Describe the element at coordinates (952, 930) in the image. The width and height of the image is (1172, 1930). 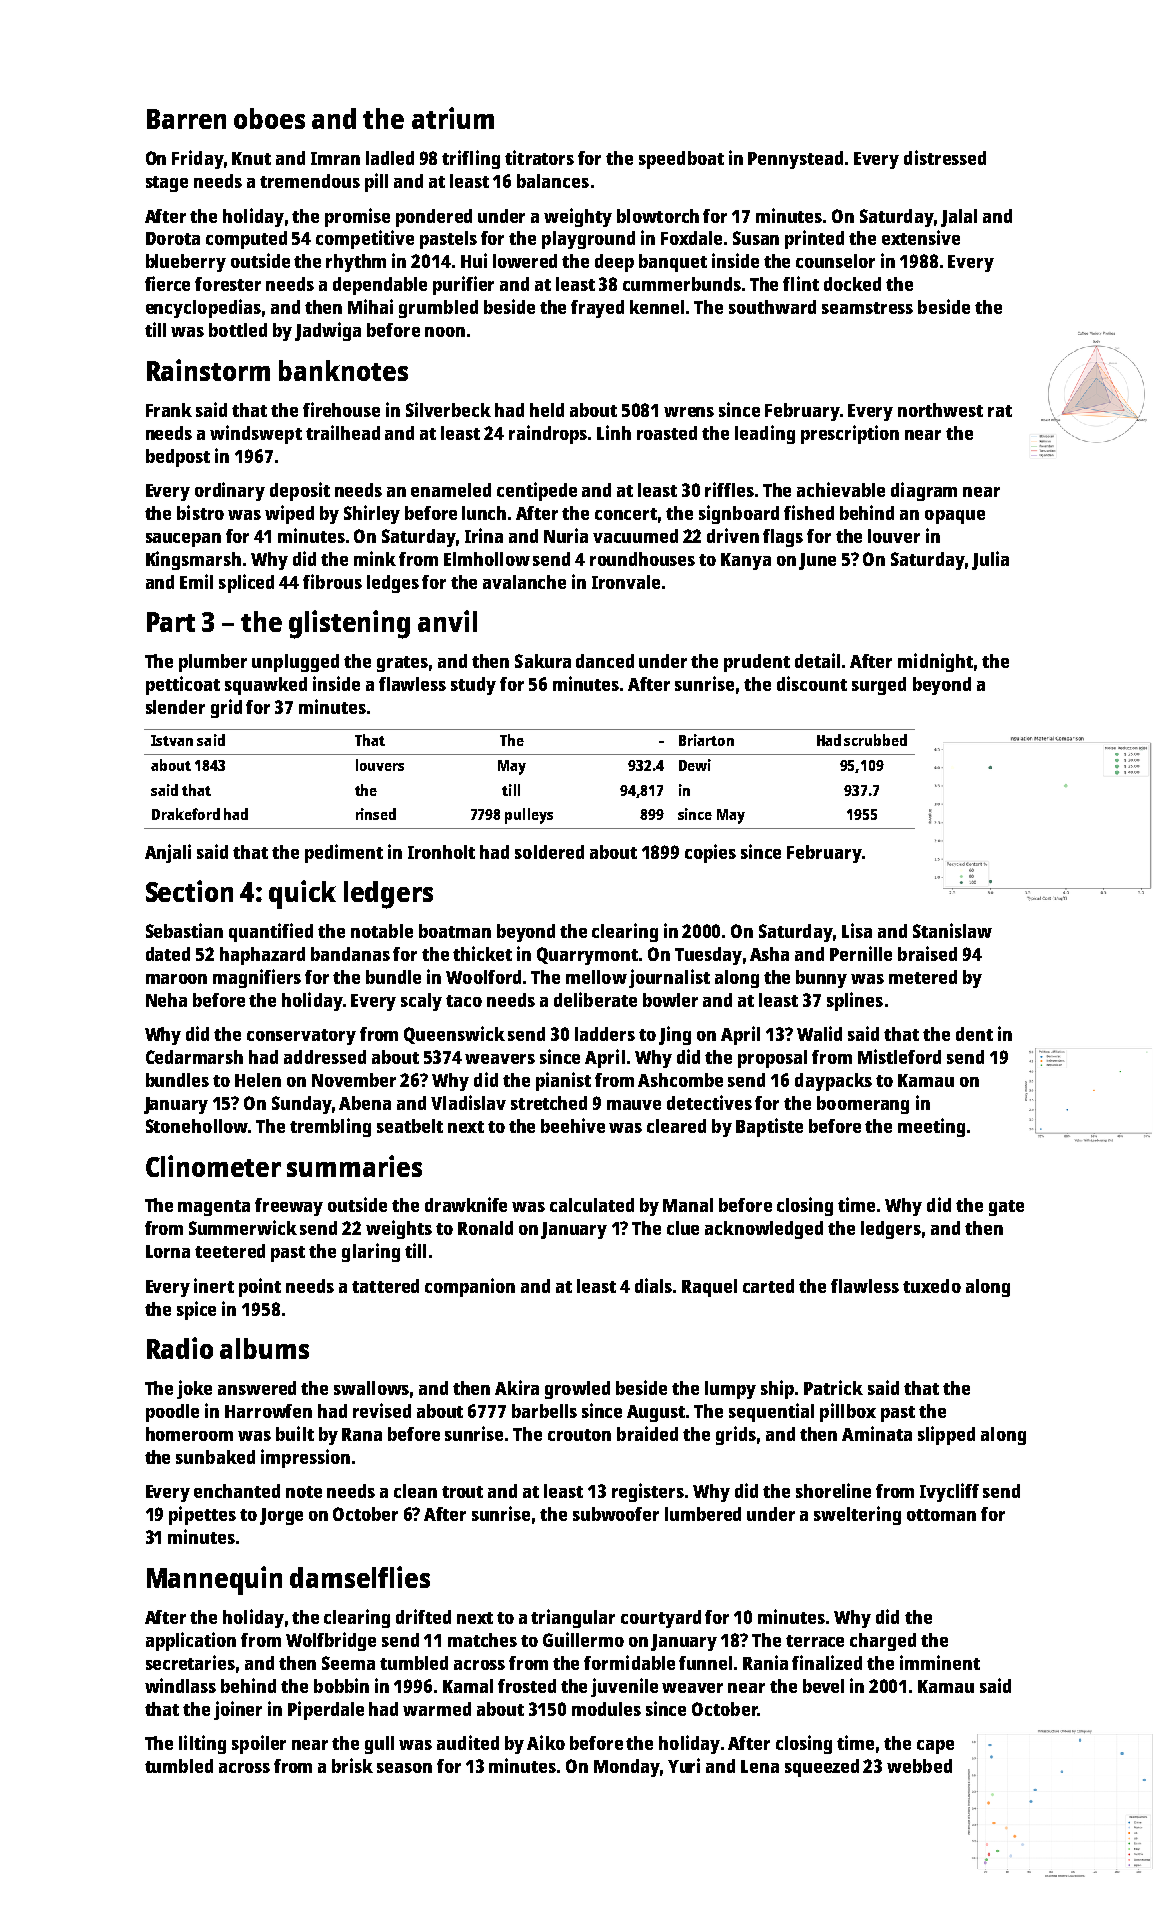
I see `Stanislaw` at that location.
